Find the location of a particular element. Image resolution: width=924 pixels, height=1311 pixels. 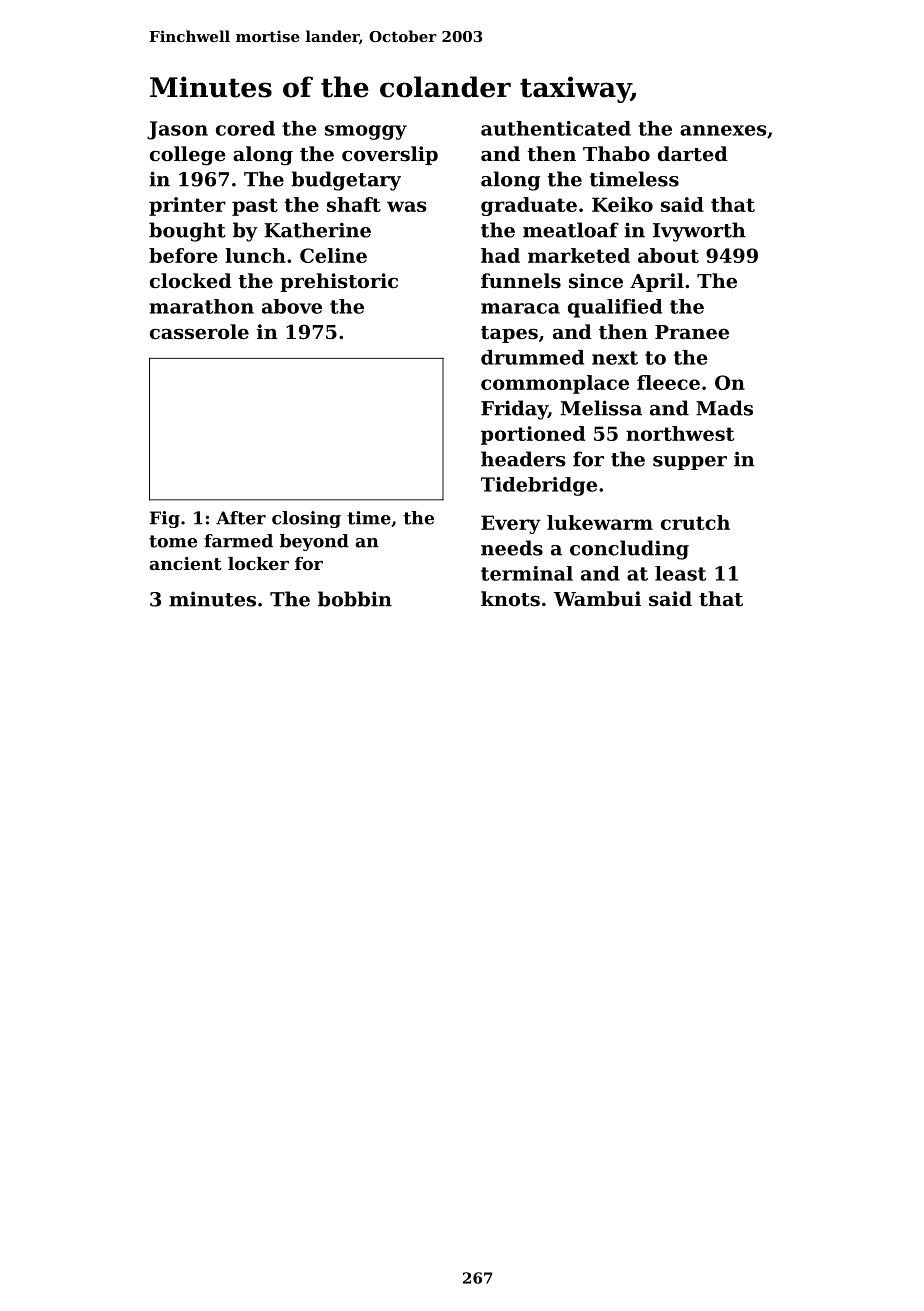

next is located at coordinates (615, 358).
